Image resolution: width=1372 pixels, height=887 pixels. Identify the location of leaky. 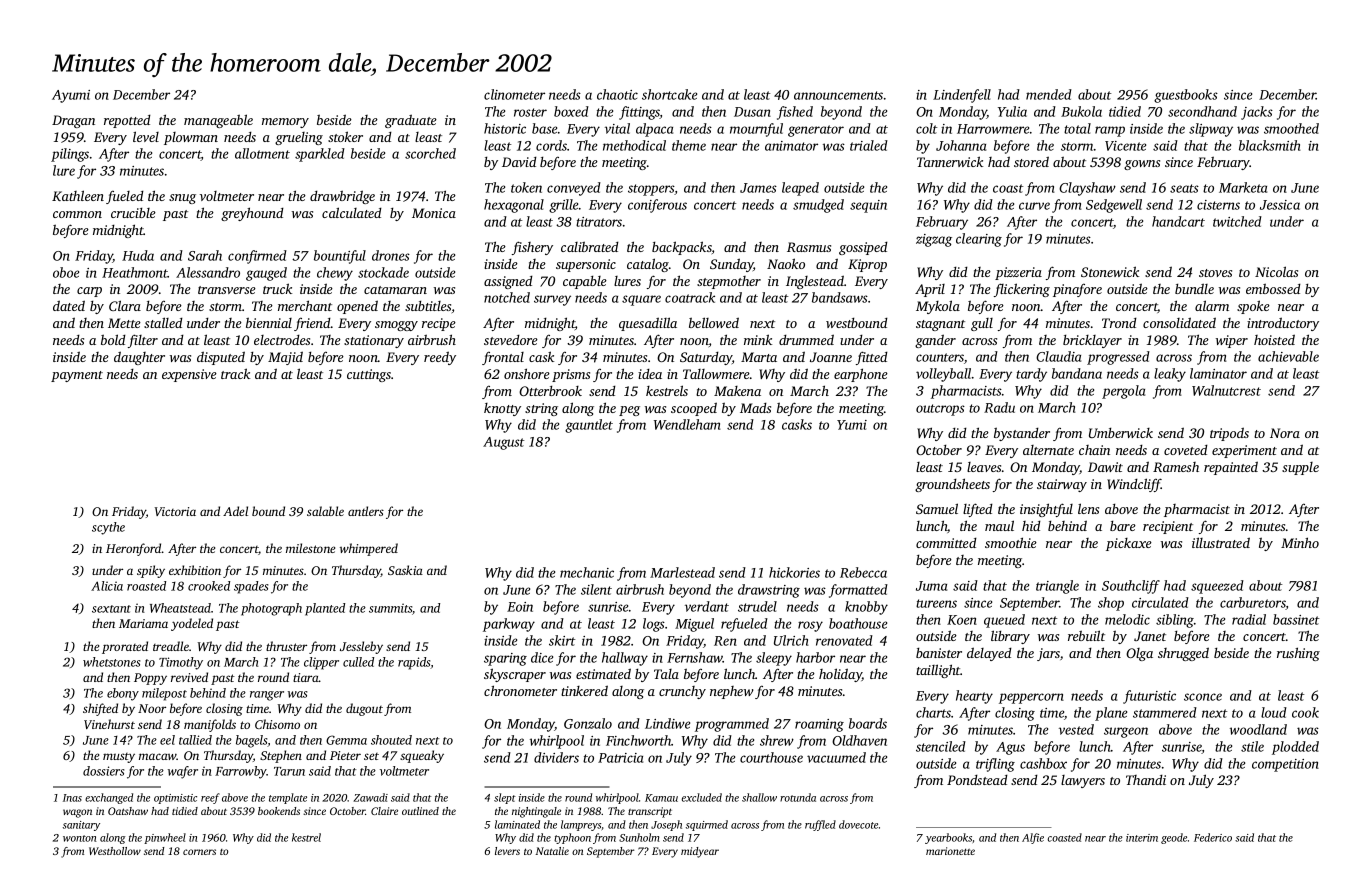
(1170, 375).
